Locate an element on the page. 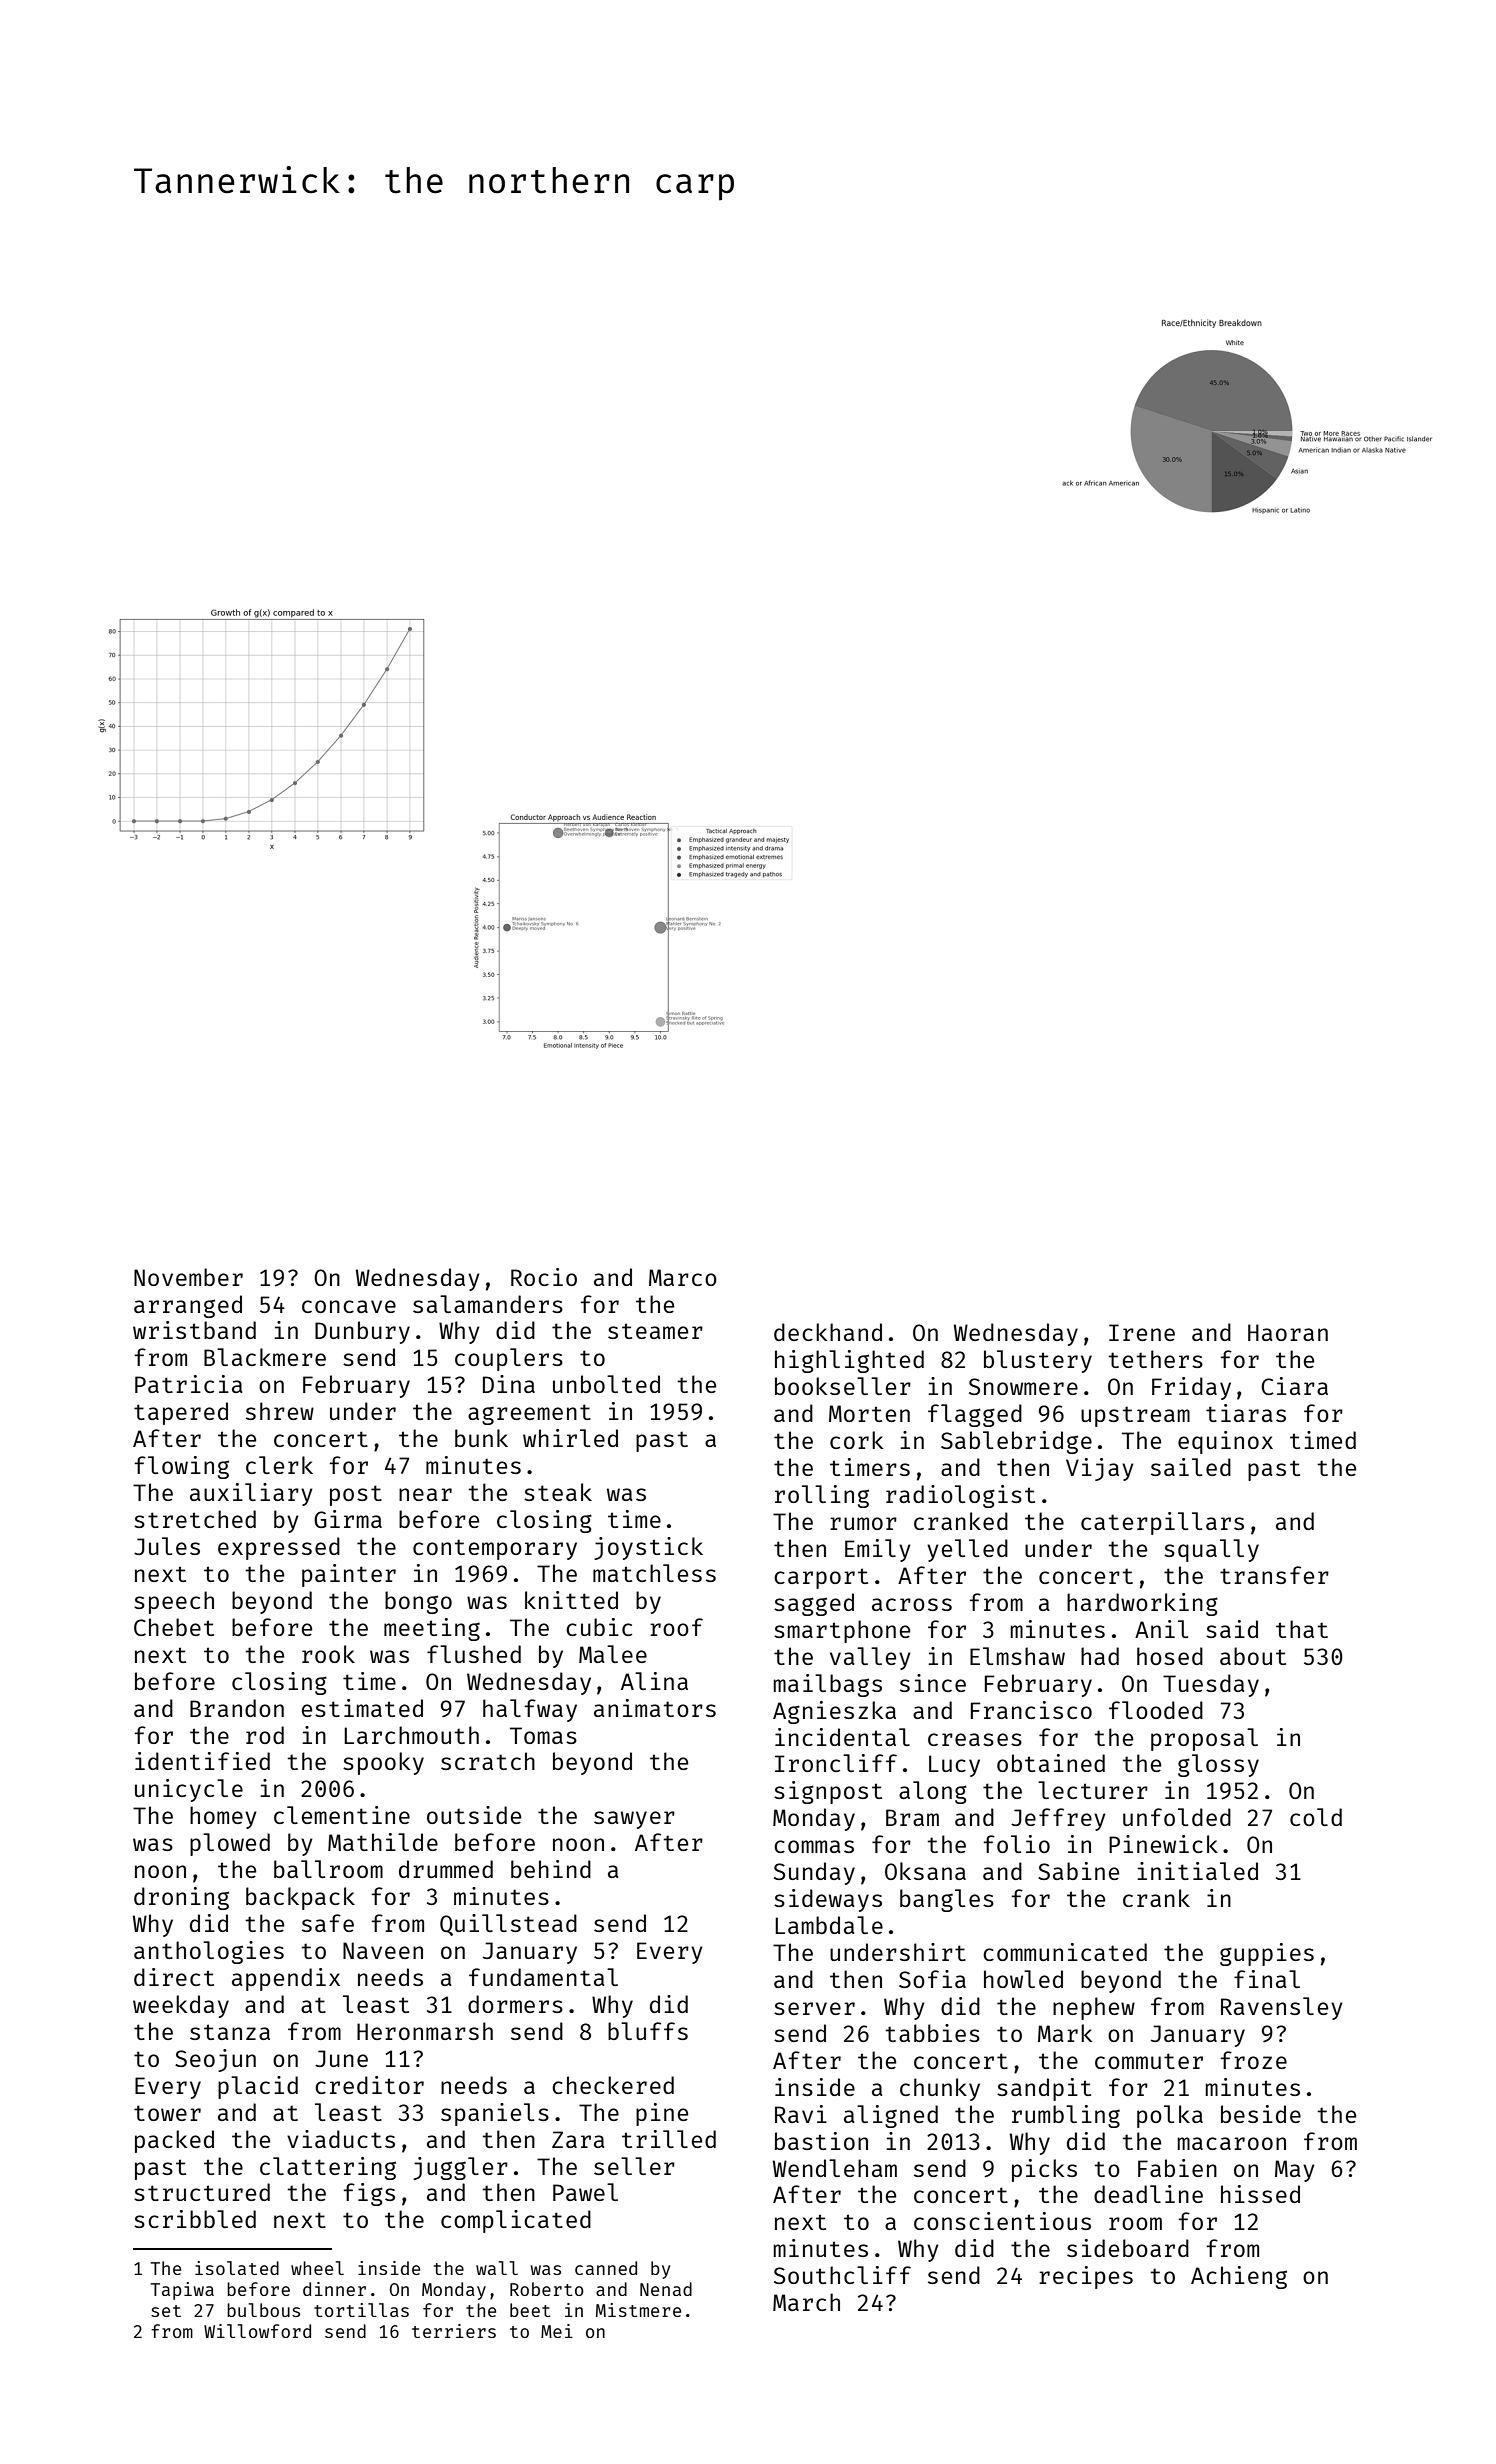 The height and width of the image is (2464, 1496). droning is located at coordinates (181, 1898).
